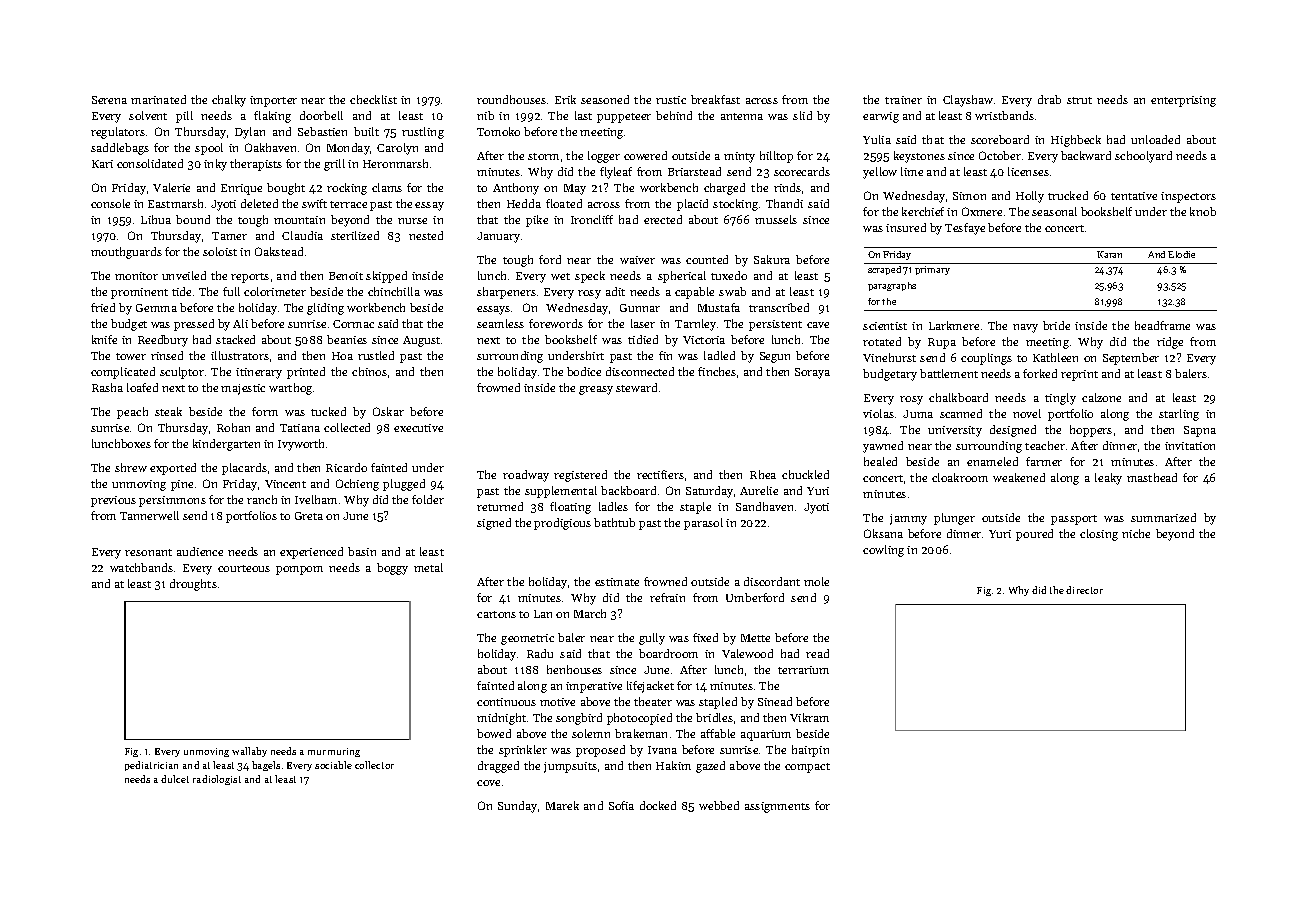 The image size is (1308, 924). I want to click on Sebastien, so click(322, 131).
